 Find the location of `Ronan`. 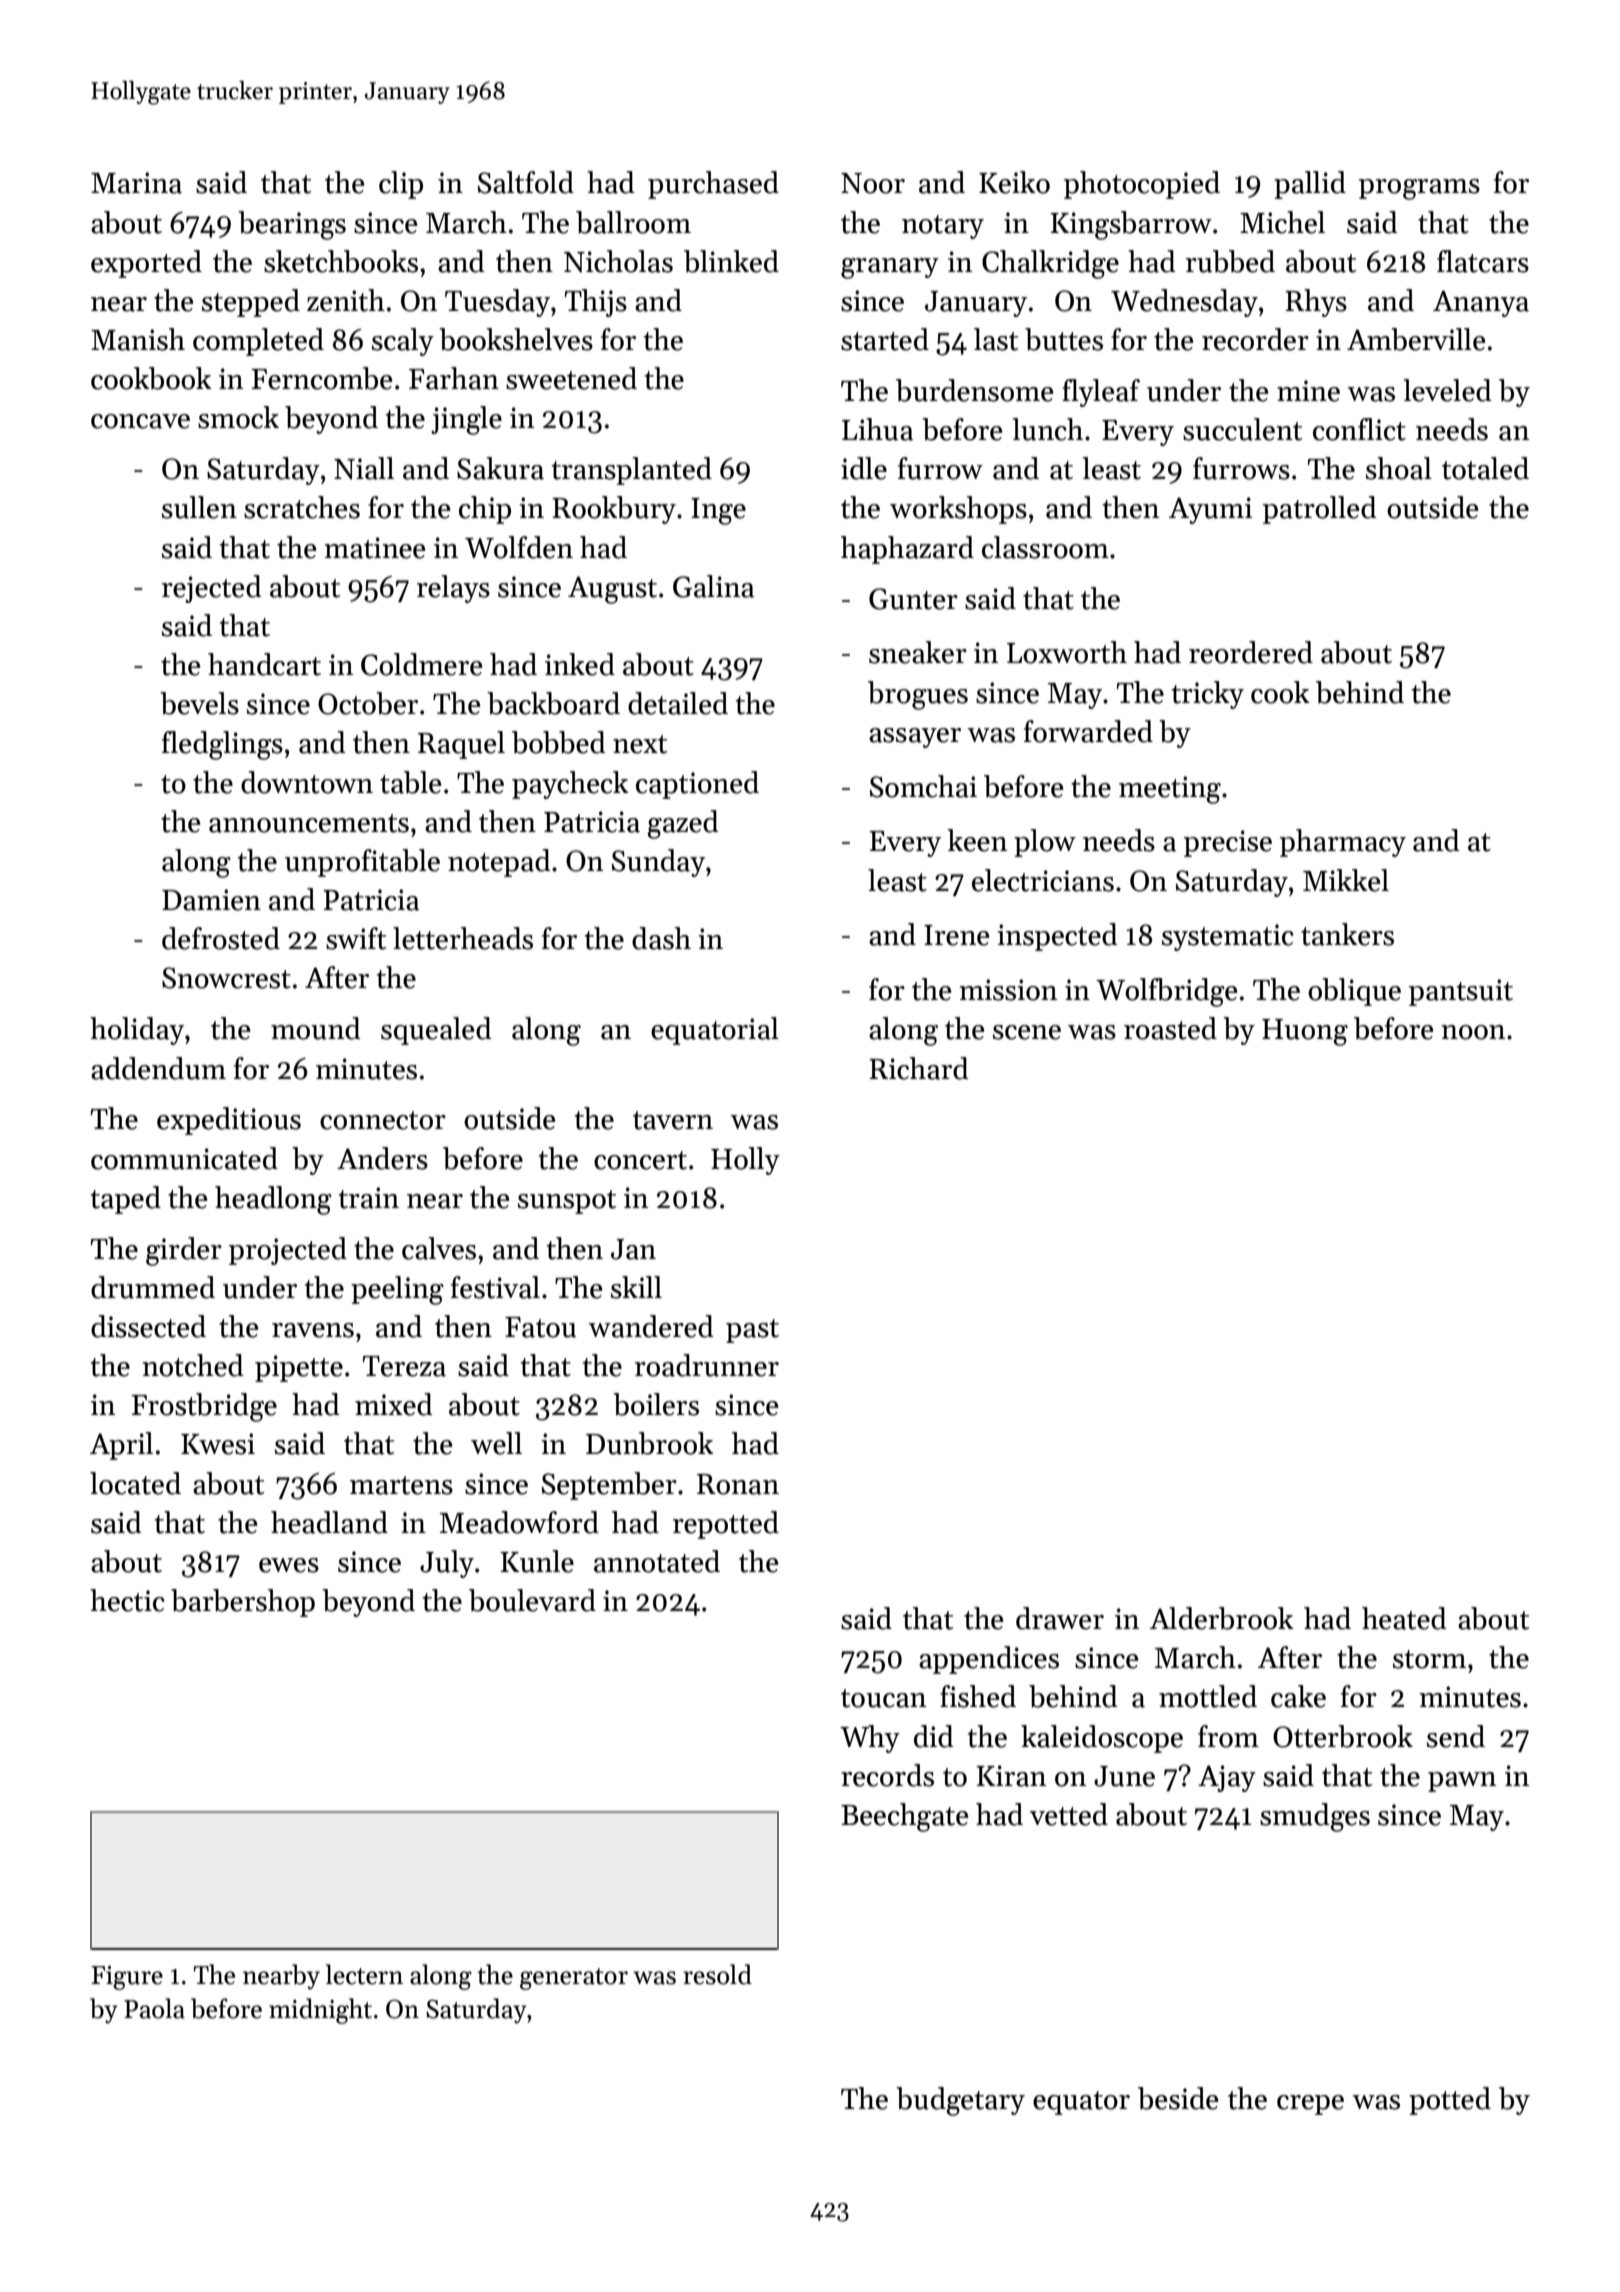

Ronan is located at coordinates (738, 1484).
